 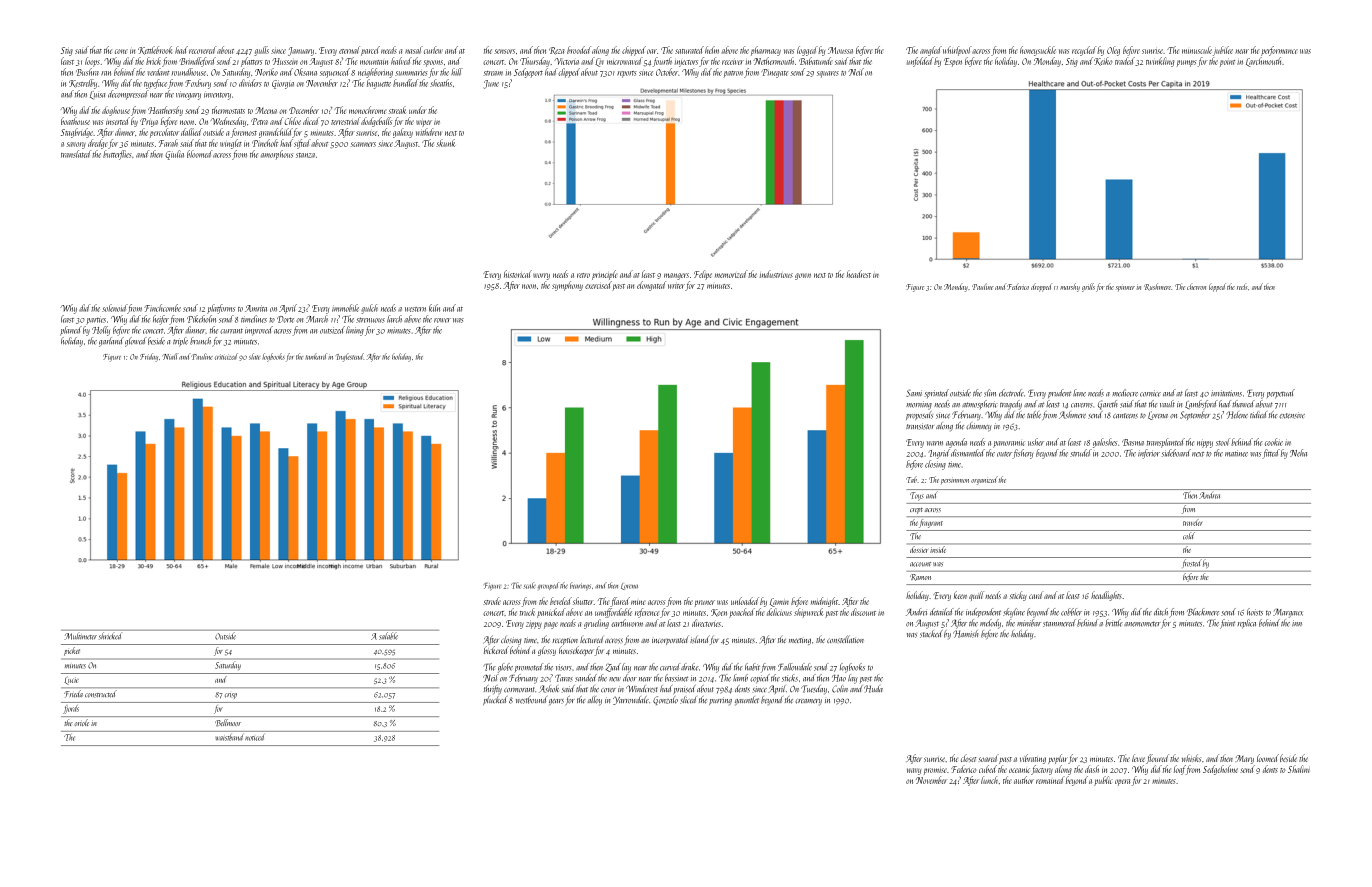 What do you see at coordinates (530, 585) in the document?
I see `scale` at bounding box center [530, 585].
